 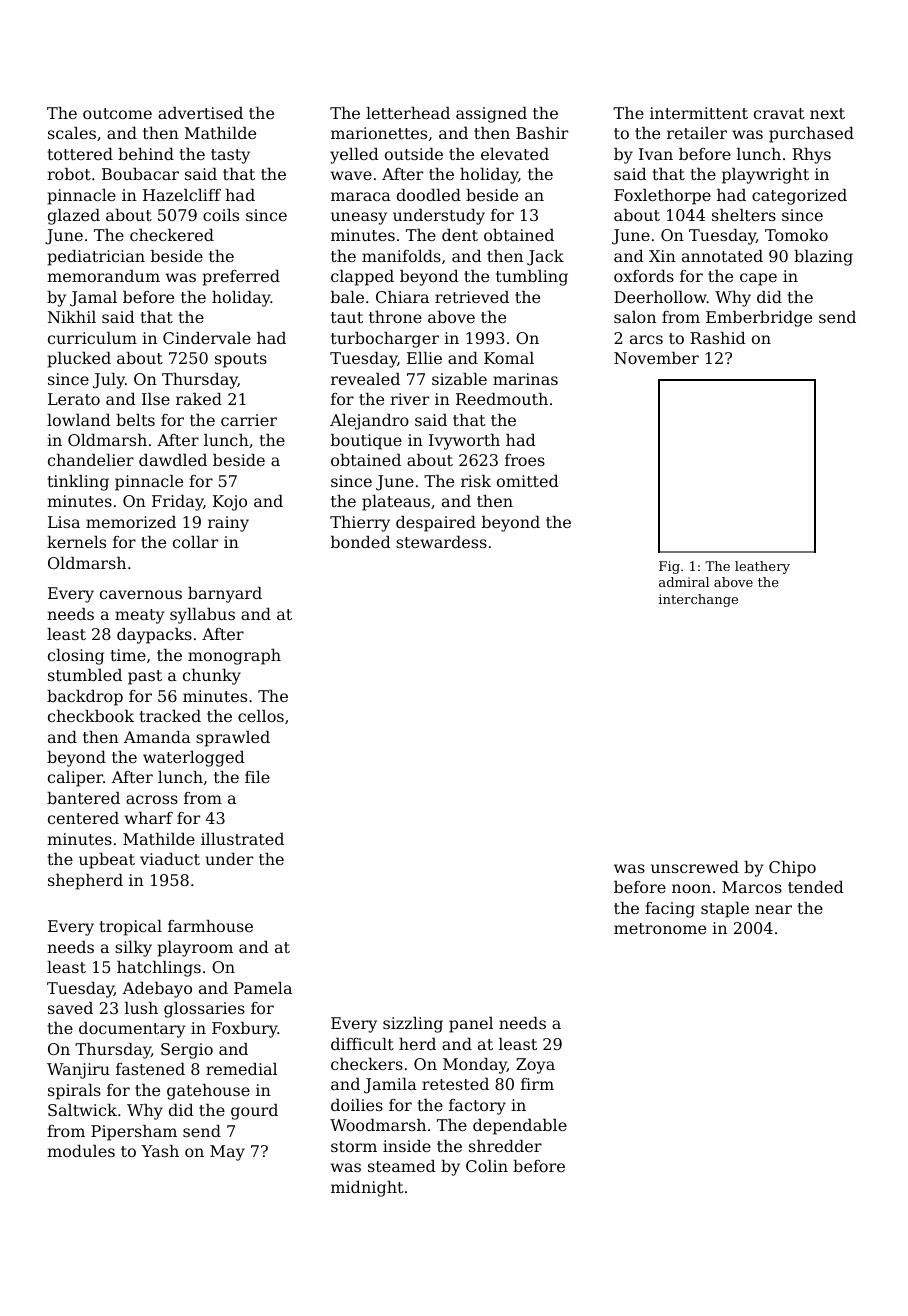 I want to click on stumbled, so click(x=85, y=675).
